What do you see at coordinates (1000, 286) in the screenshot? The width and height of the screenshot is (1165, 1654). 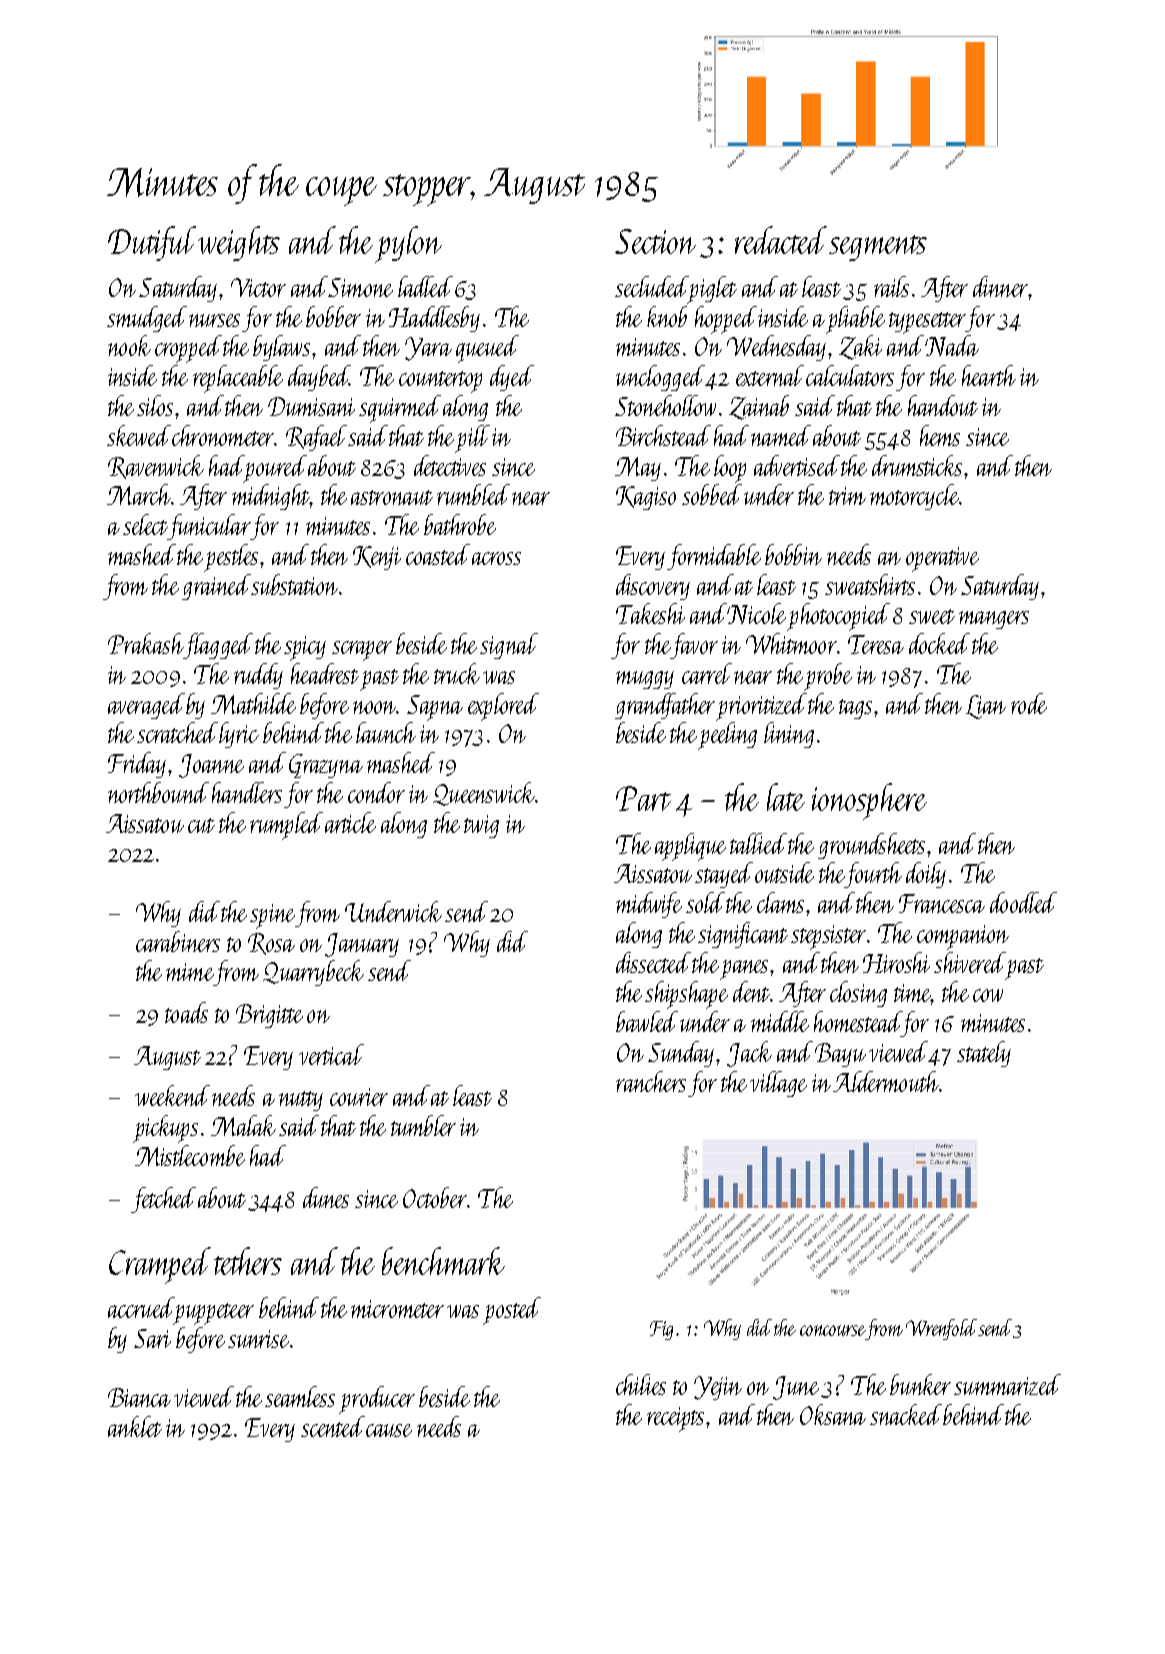 I see `dinner` at bounding box center [1000, 286].
